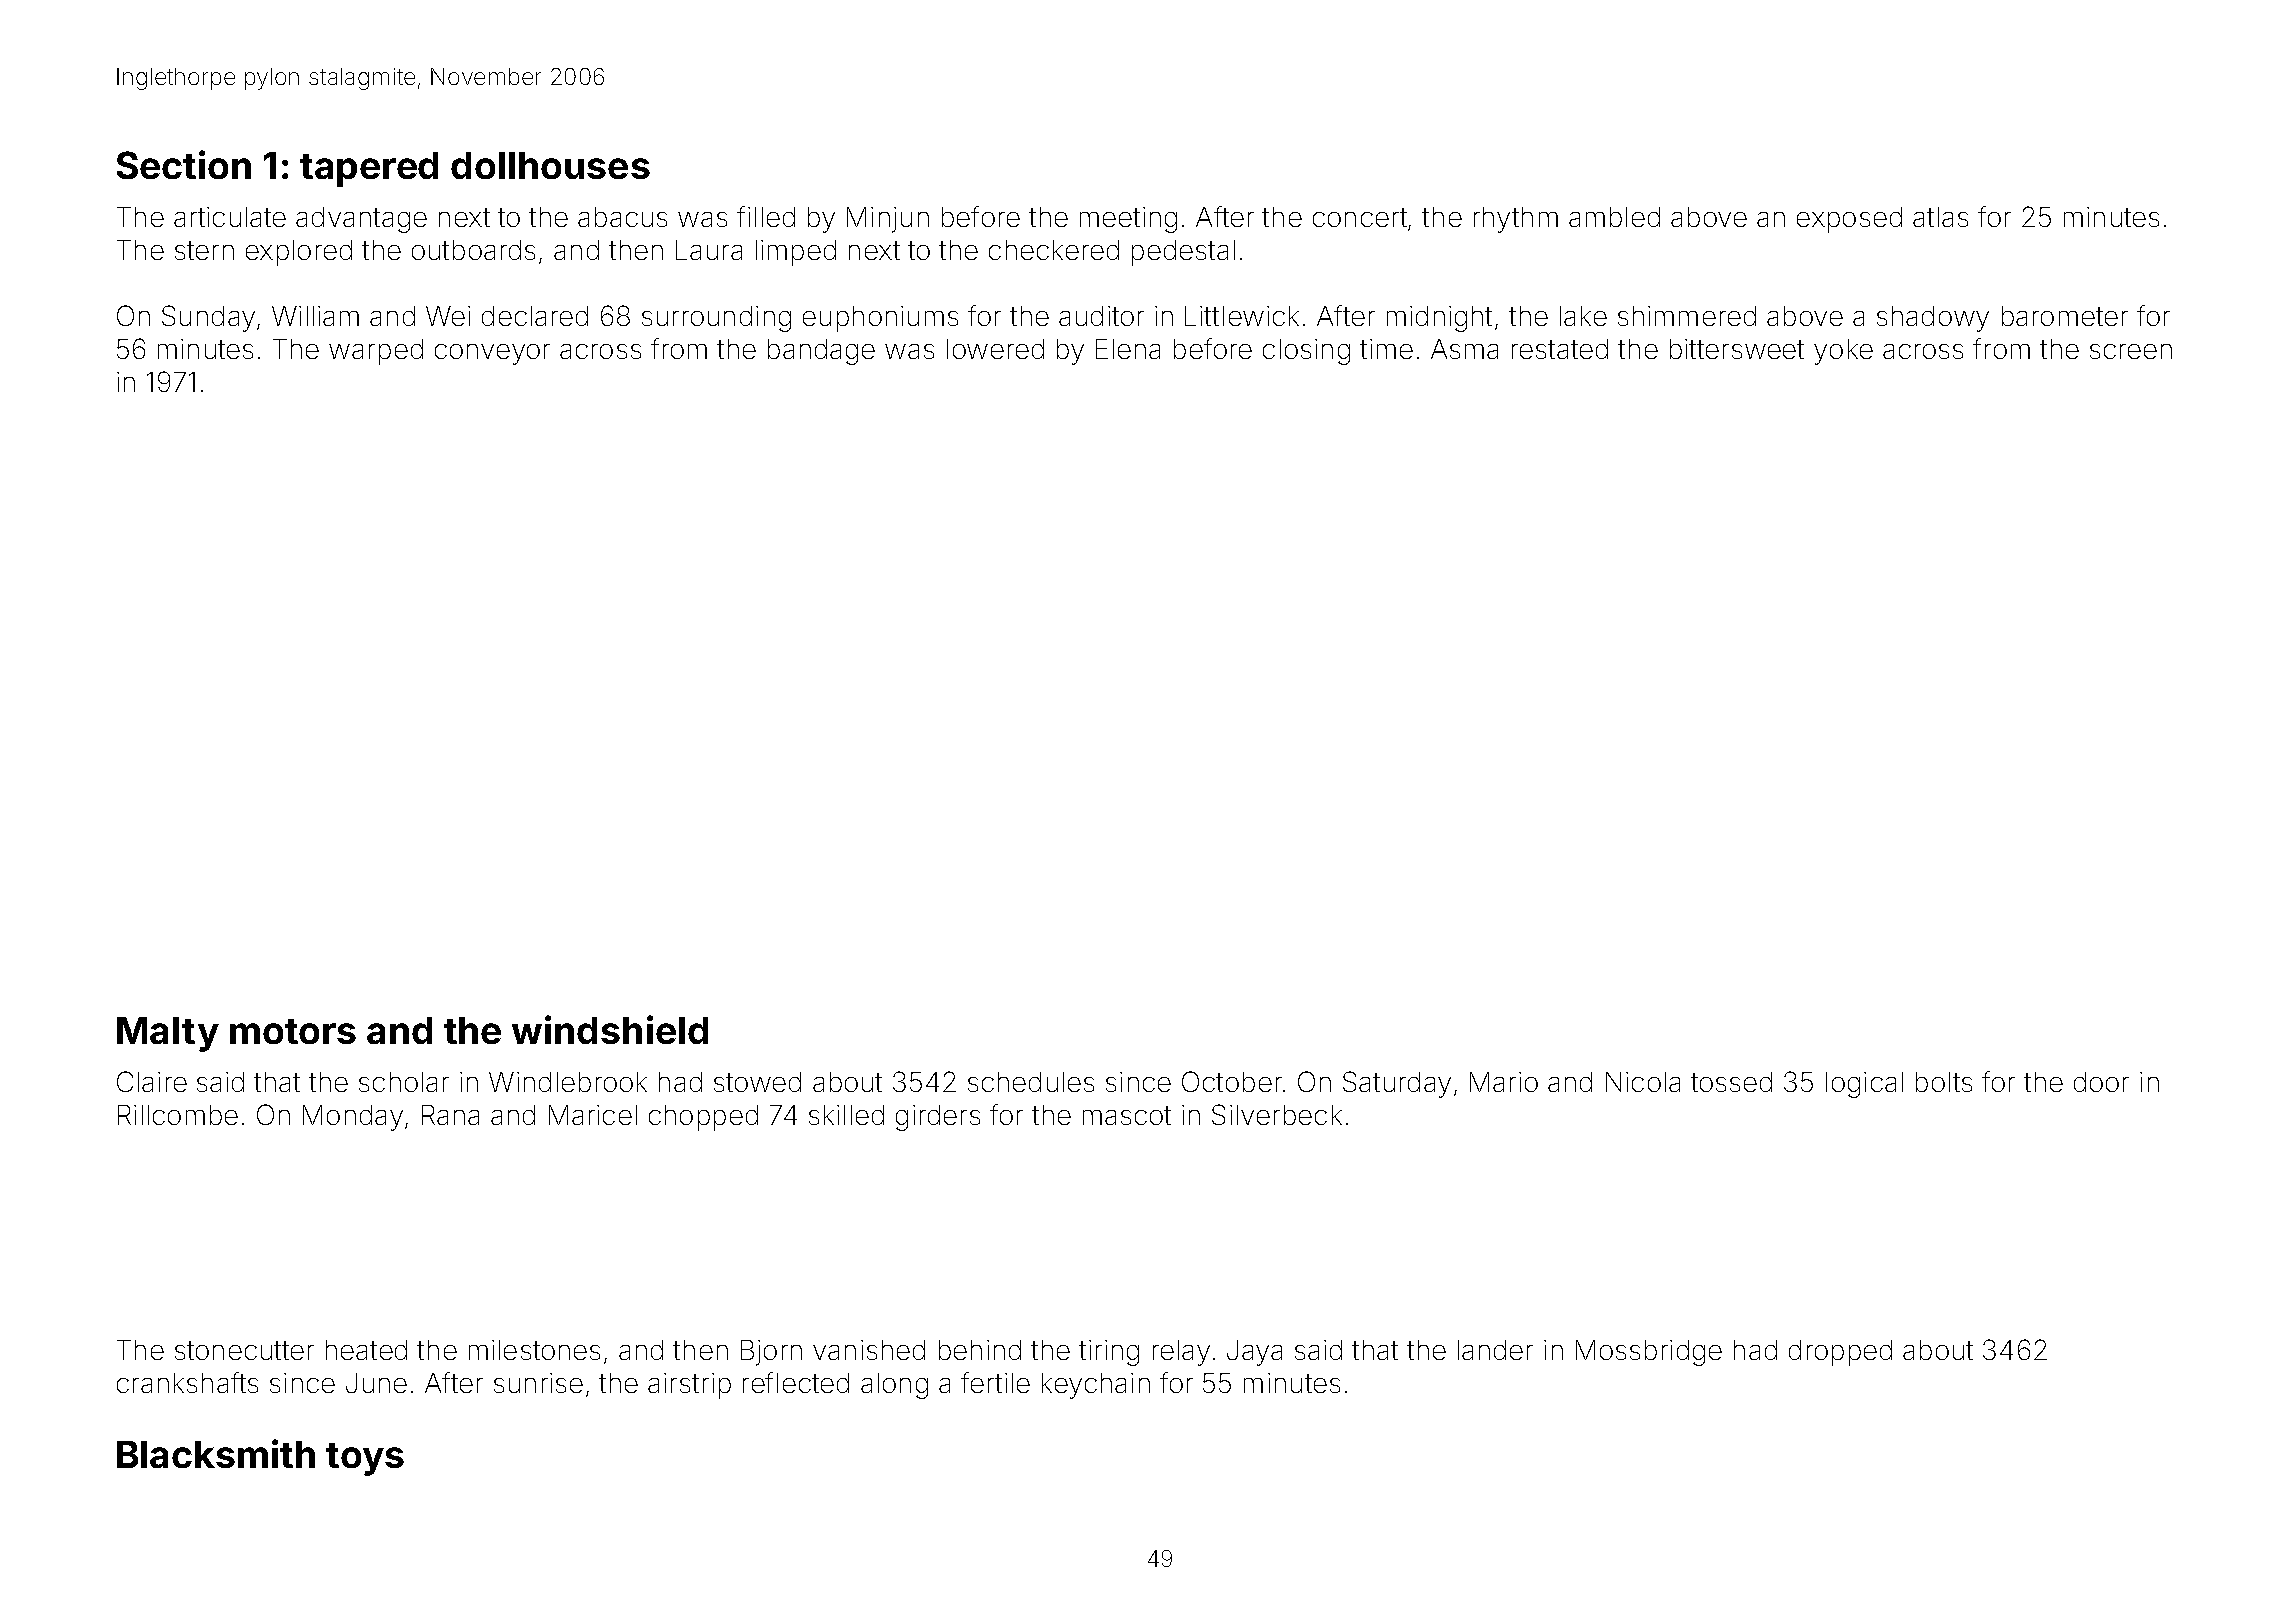  Describe the element at coordinates (1864, 1085) in the page. I see `logical` at that location.
